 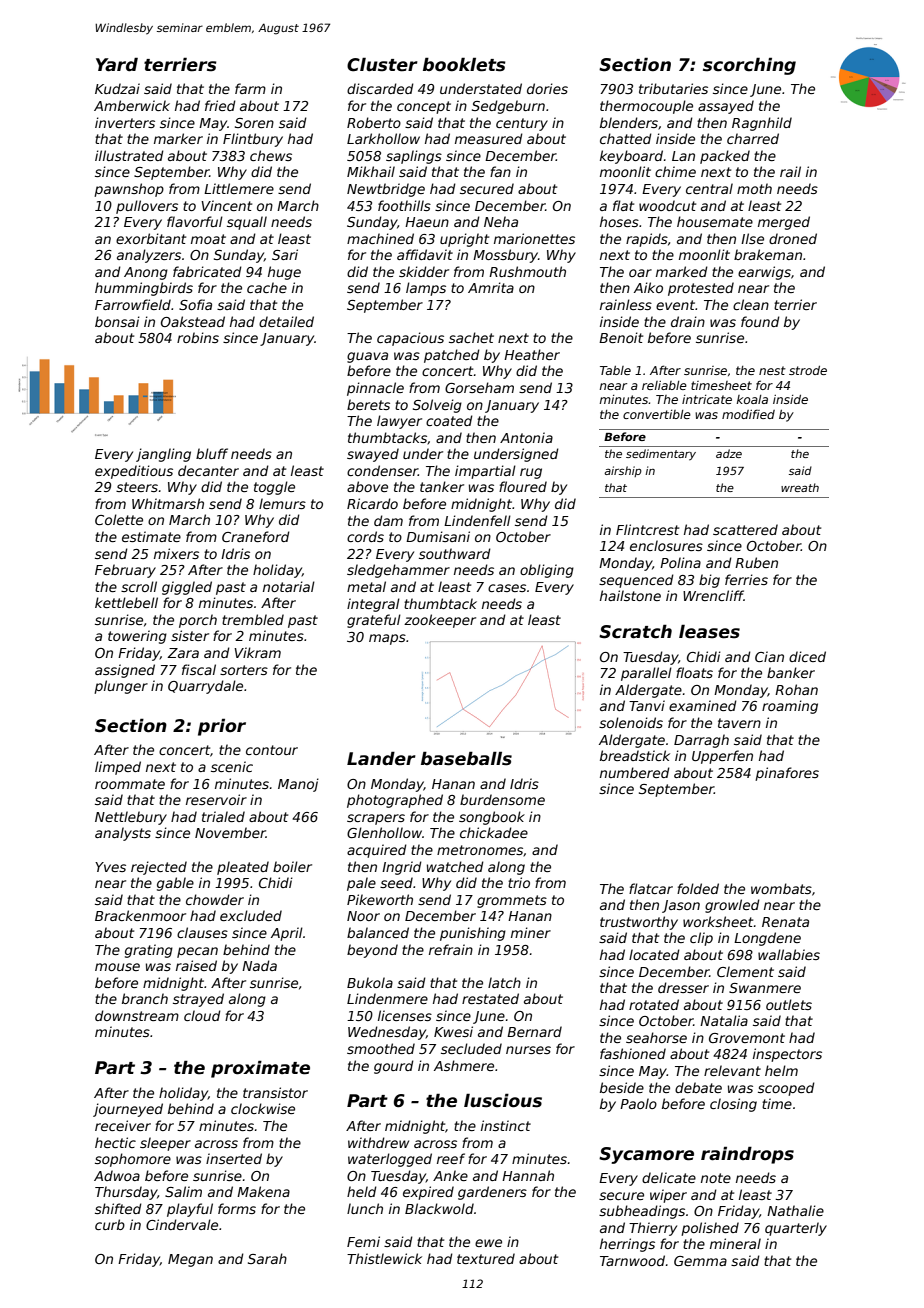 I want to click on concept, so click(x=424, y=107).
